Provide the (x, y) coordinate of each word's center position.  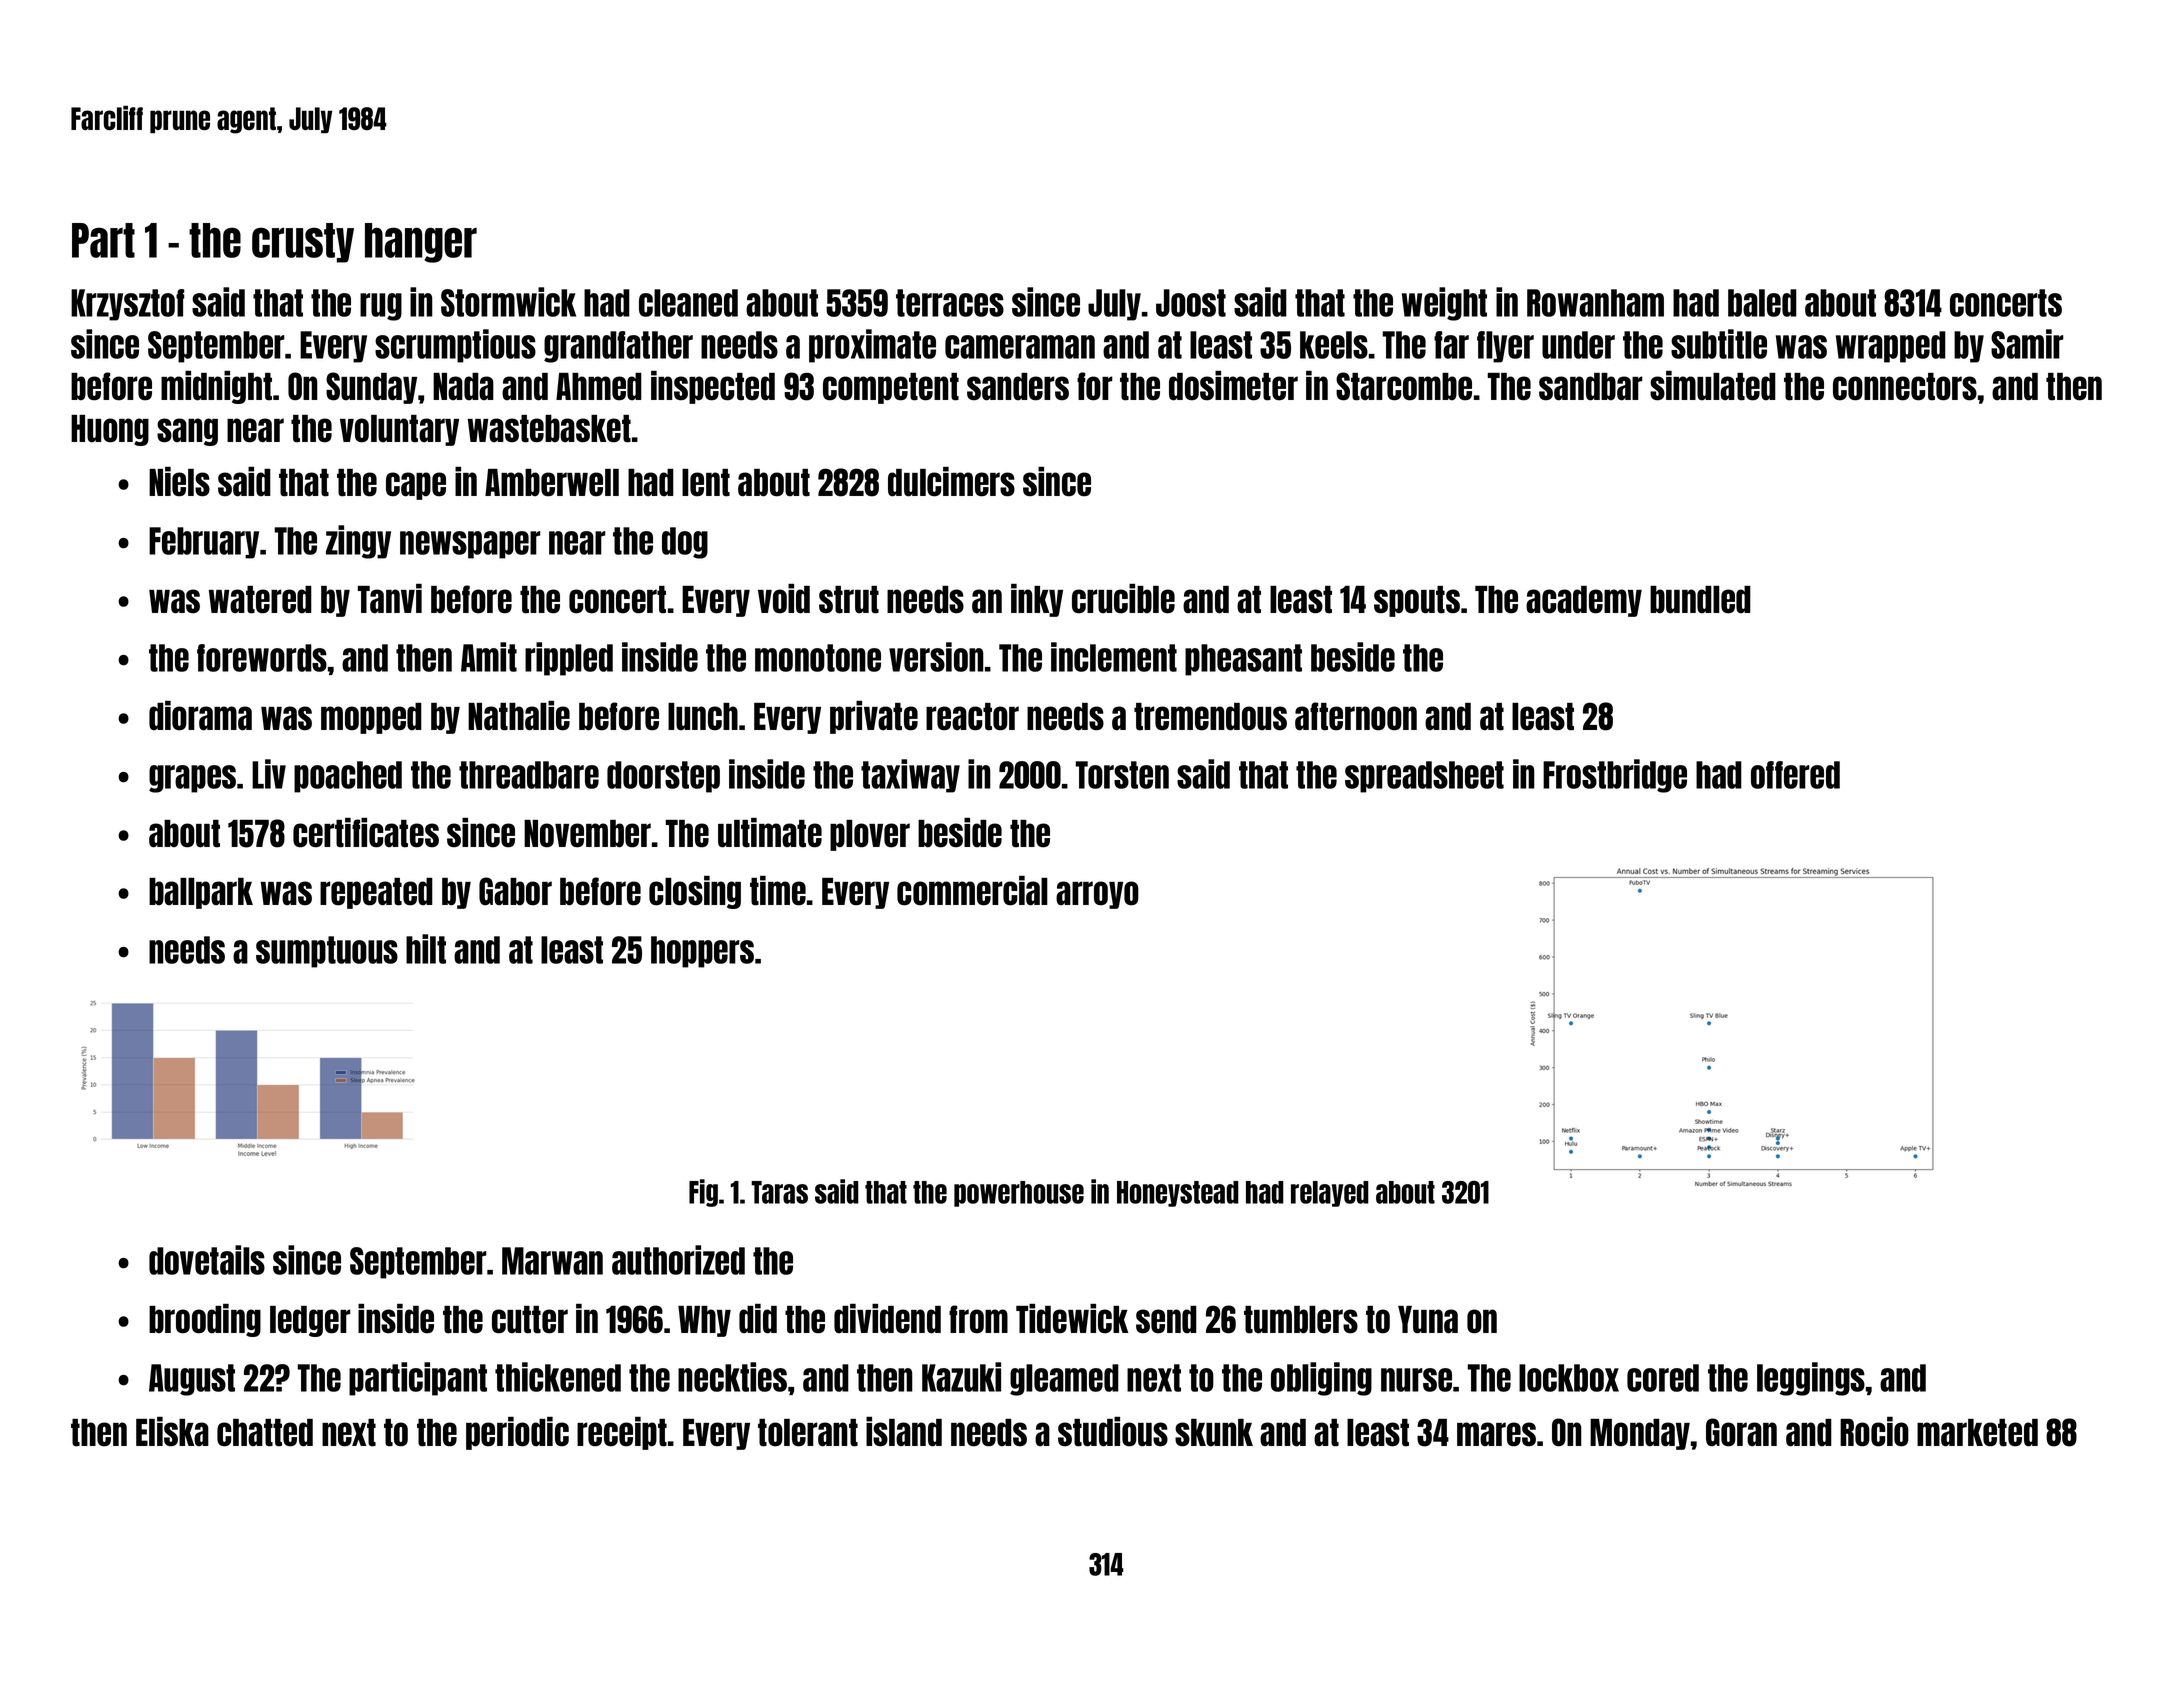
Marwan (552, 1261)
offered (1795, 775)
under (1578, 345)
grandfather (618, 347)
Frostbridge (1615, 776)
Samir (2027, 344)
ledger (310, 1321)
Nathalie (519, 716)
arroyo (1097, 895)
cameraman (1020, 347)
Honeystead (1178, 1194)
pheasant (1243, 660)
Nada (463, 387)
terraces (950, 303)
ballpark (201, 893)
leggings (1811, 1379)
